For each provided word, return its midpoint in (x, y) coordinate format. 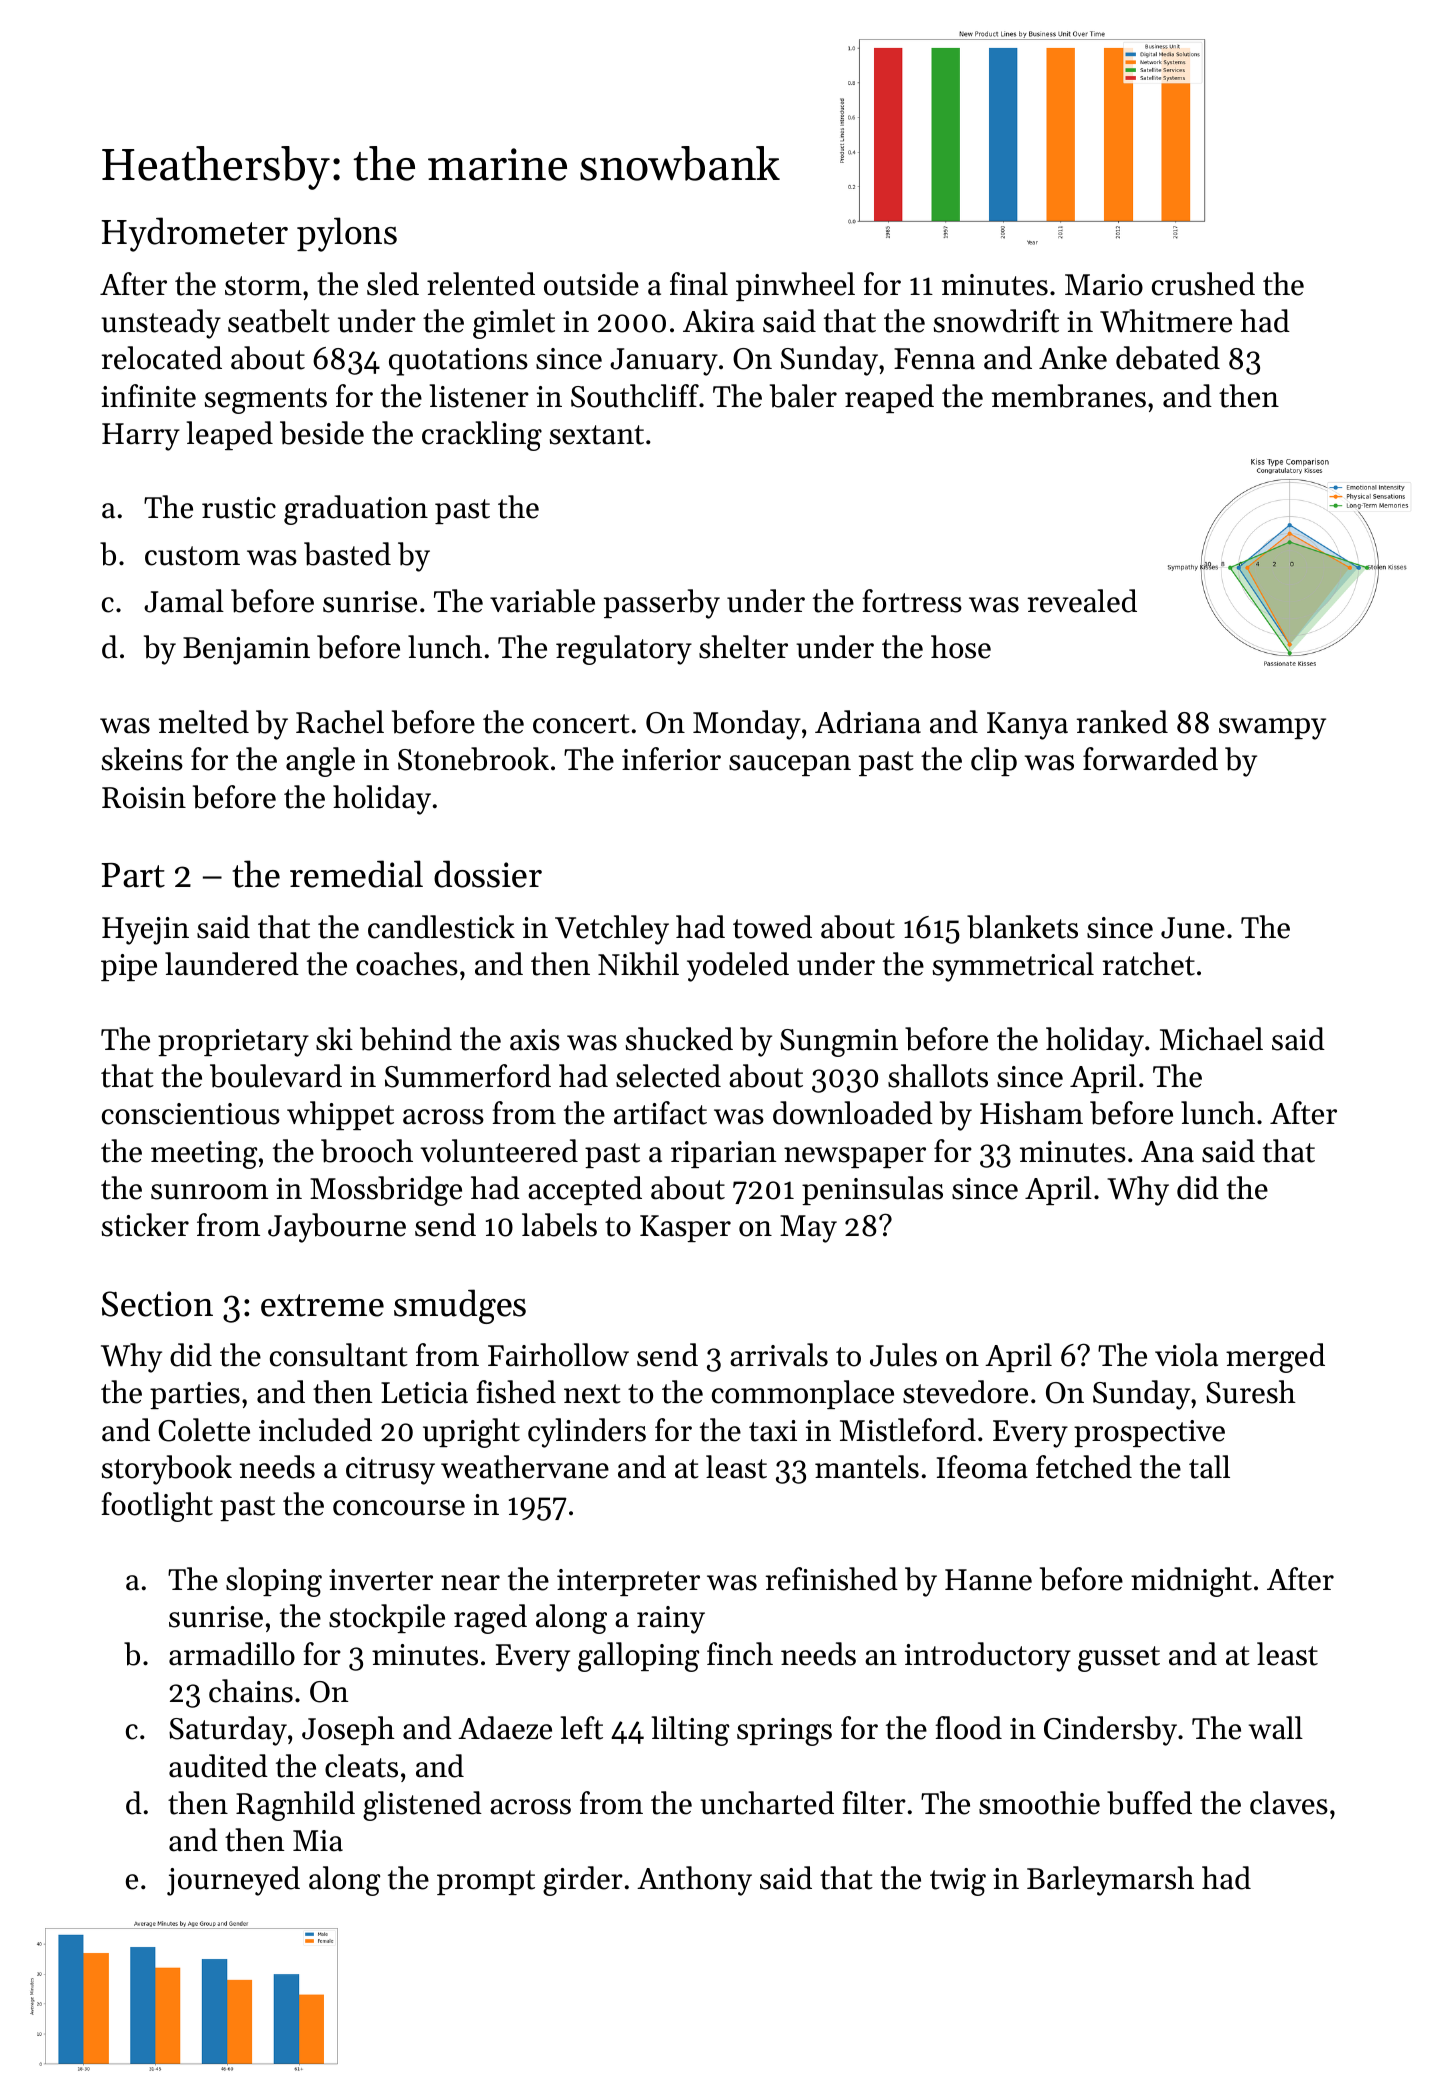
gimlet (514, 324)
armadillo (232, 1654)
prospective (1149, 1433)
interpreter (628, 1582)
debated (1168, 358)
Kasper (685, 1228)
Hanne (988, 1580)
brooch (367, 1151)
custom (192, 556)
